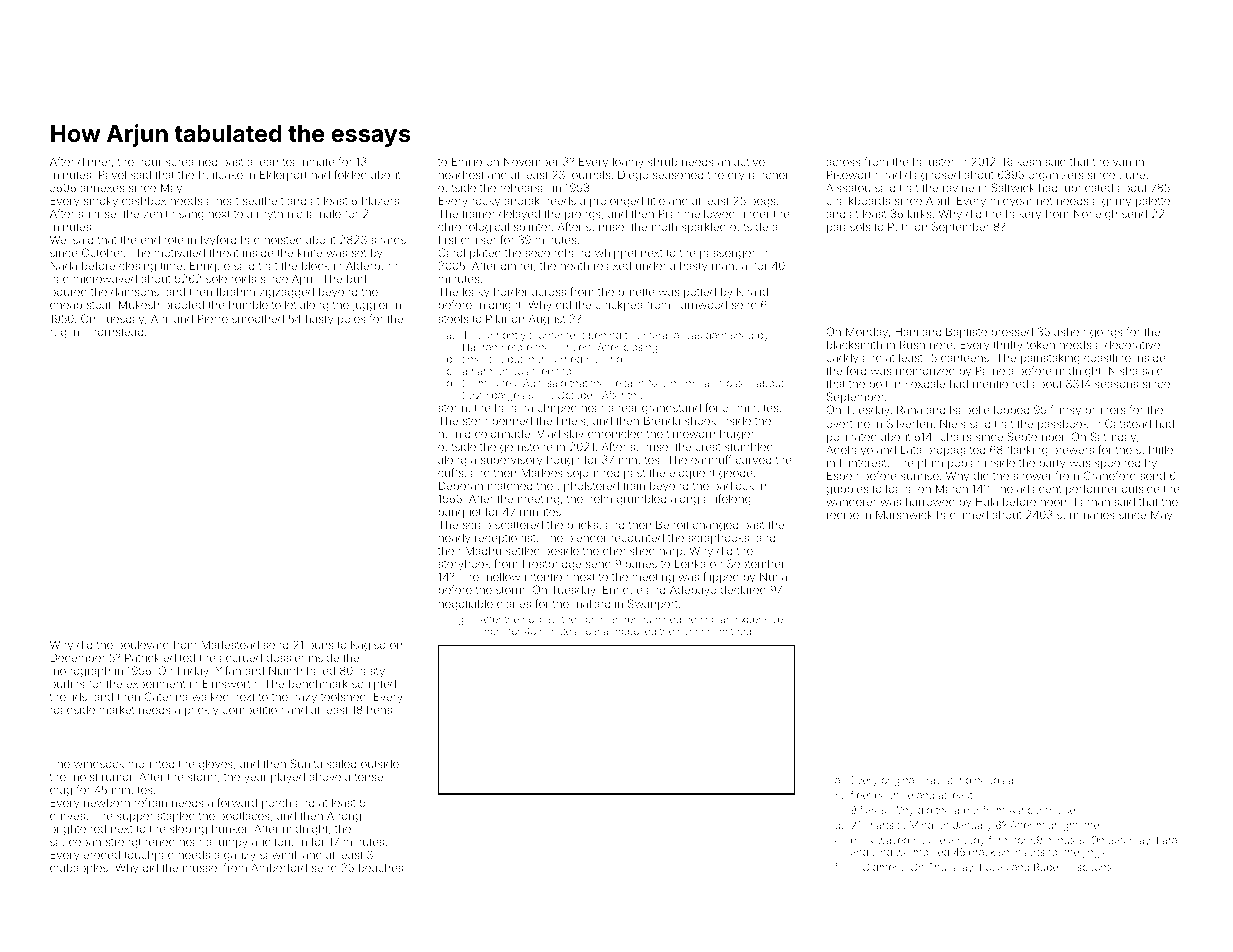  I want to click on shrub, so click(662, 161).
